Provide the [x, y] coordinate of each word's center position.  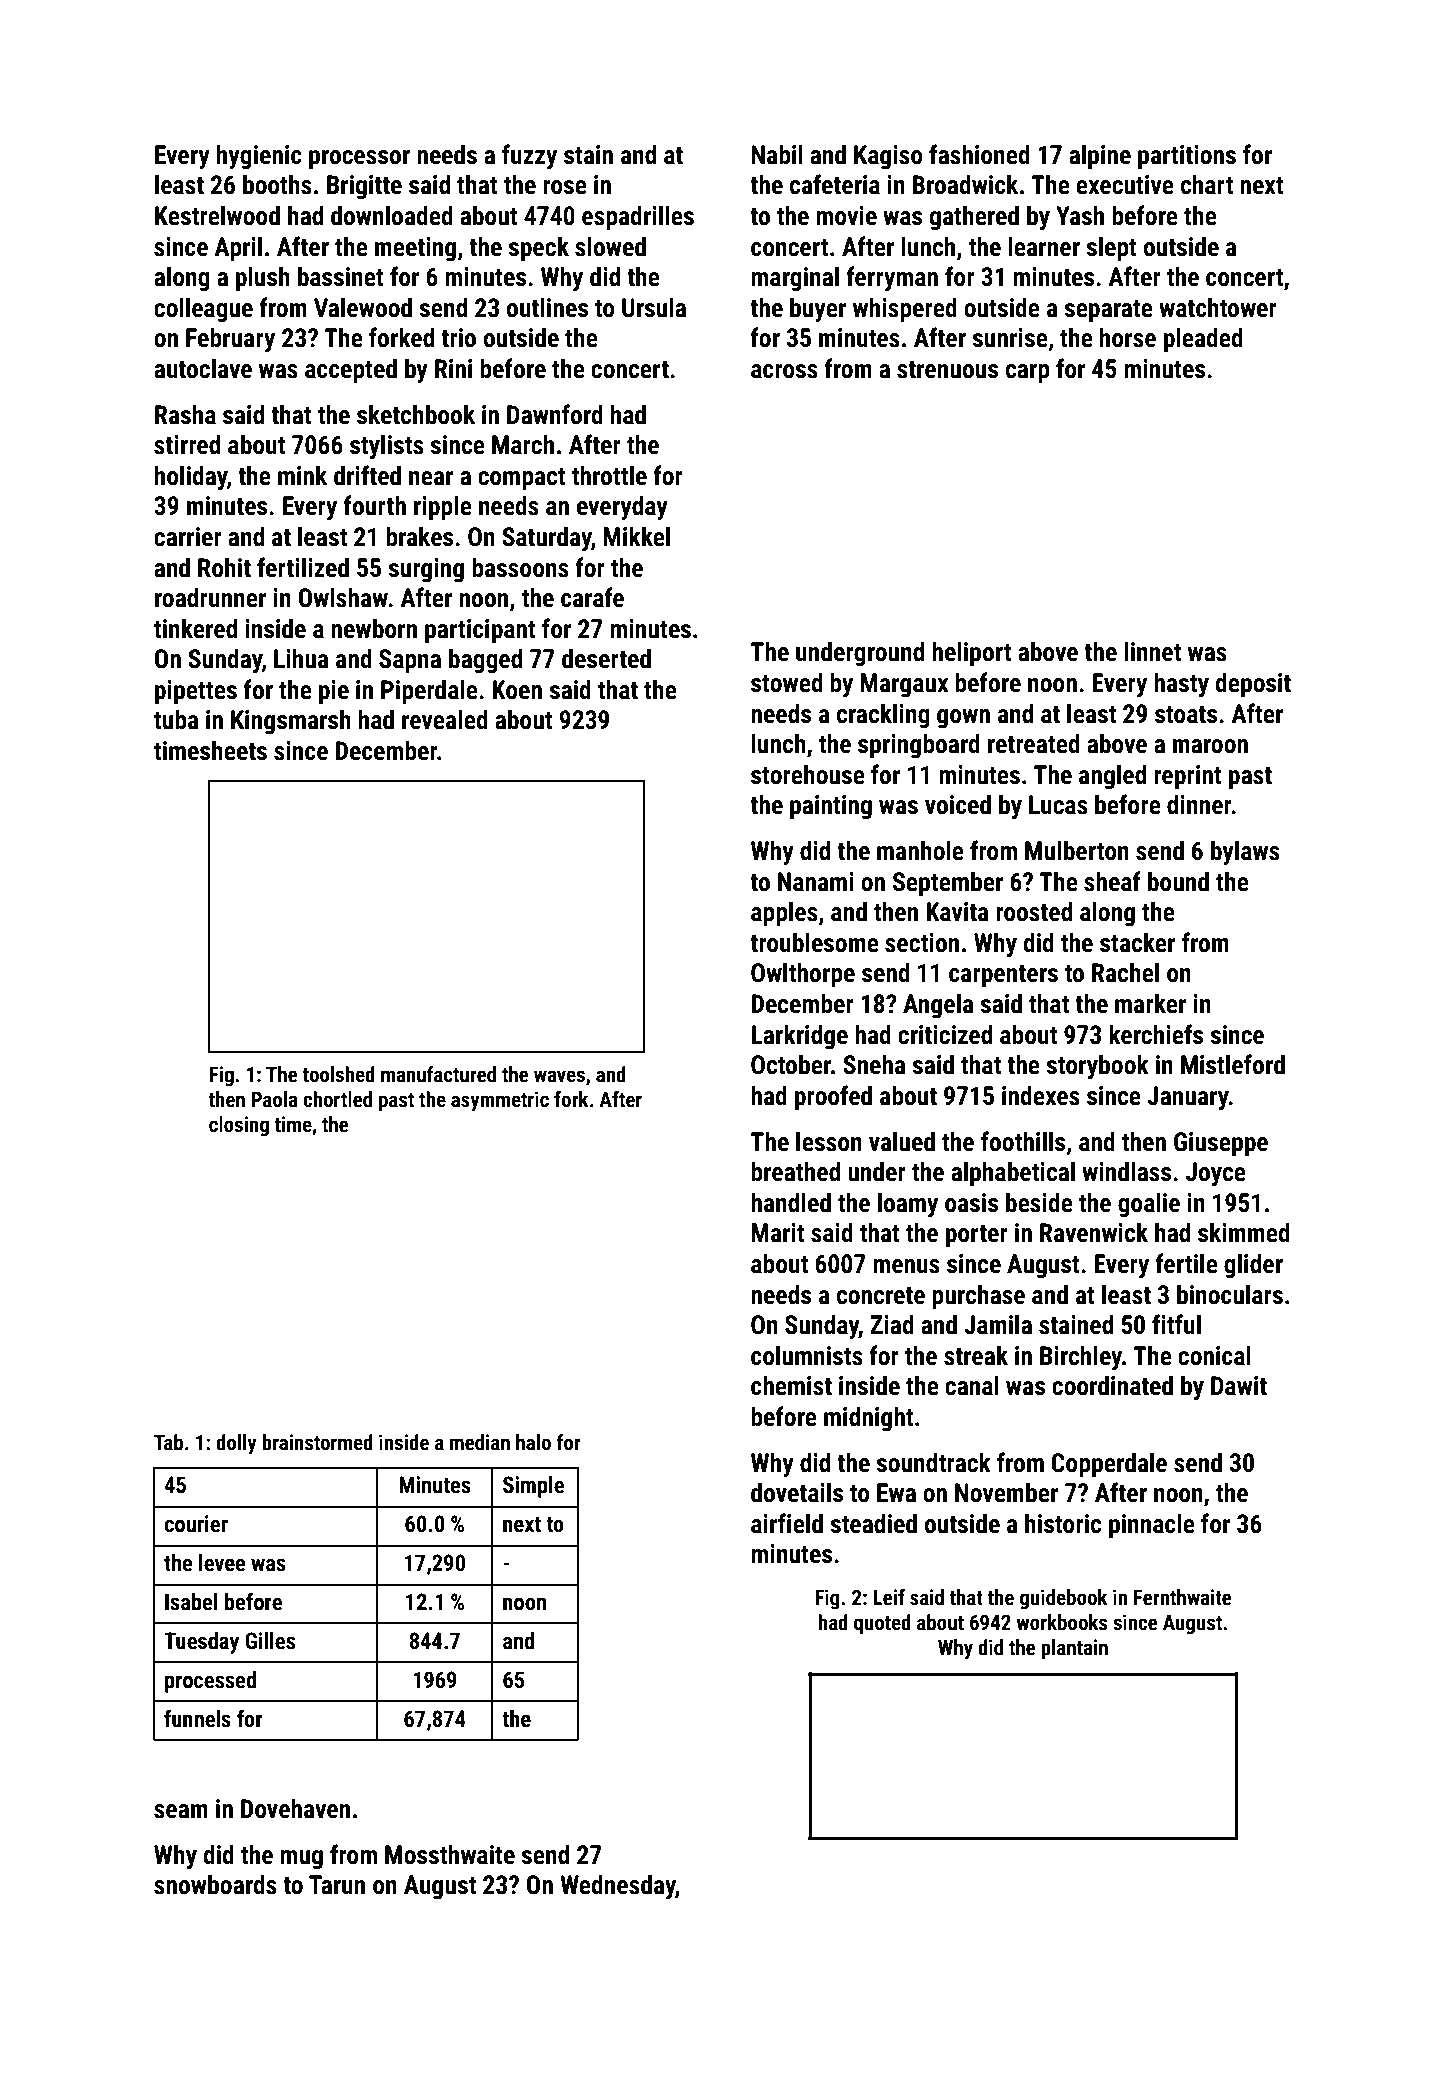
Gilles [270, 1641]
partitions [1187, 157]
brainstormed [317, 1442]
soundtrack [933, 1462]
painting [831, 807]
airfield [787, 1523]
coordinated [1112, 1385]
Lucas [1058, 805]
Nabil [777, 154]
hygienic [259, 156]
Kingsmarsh [291, 721]
